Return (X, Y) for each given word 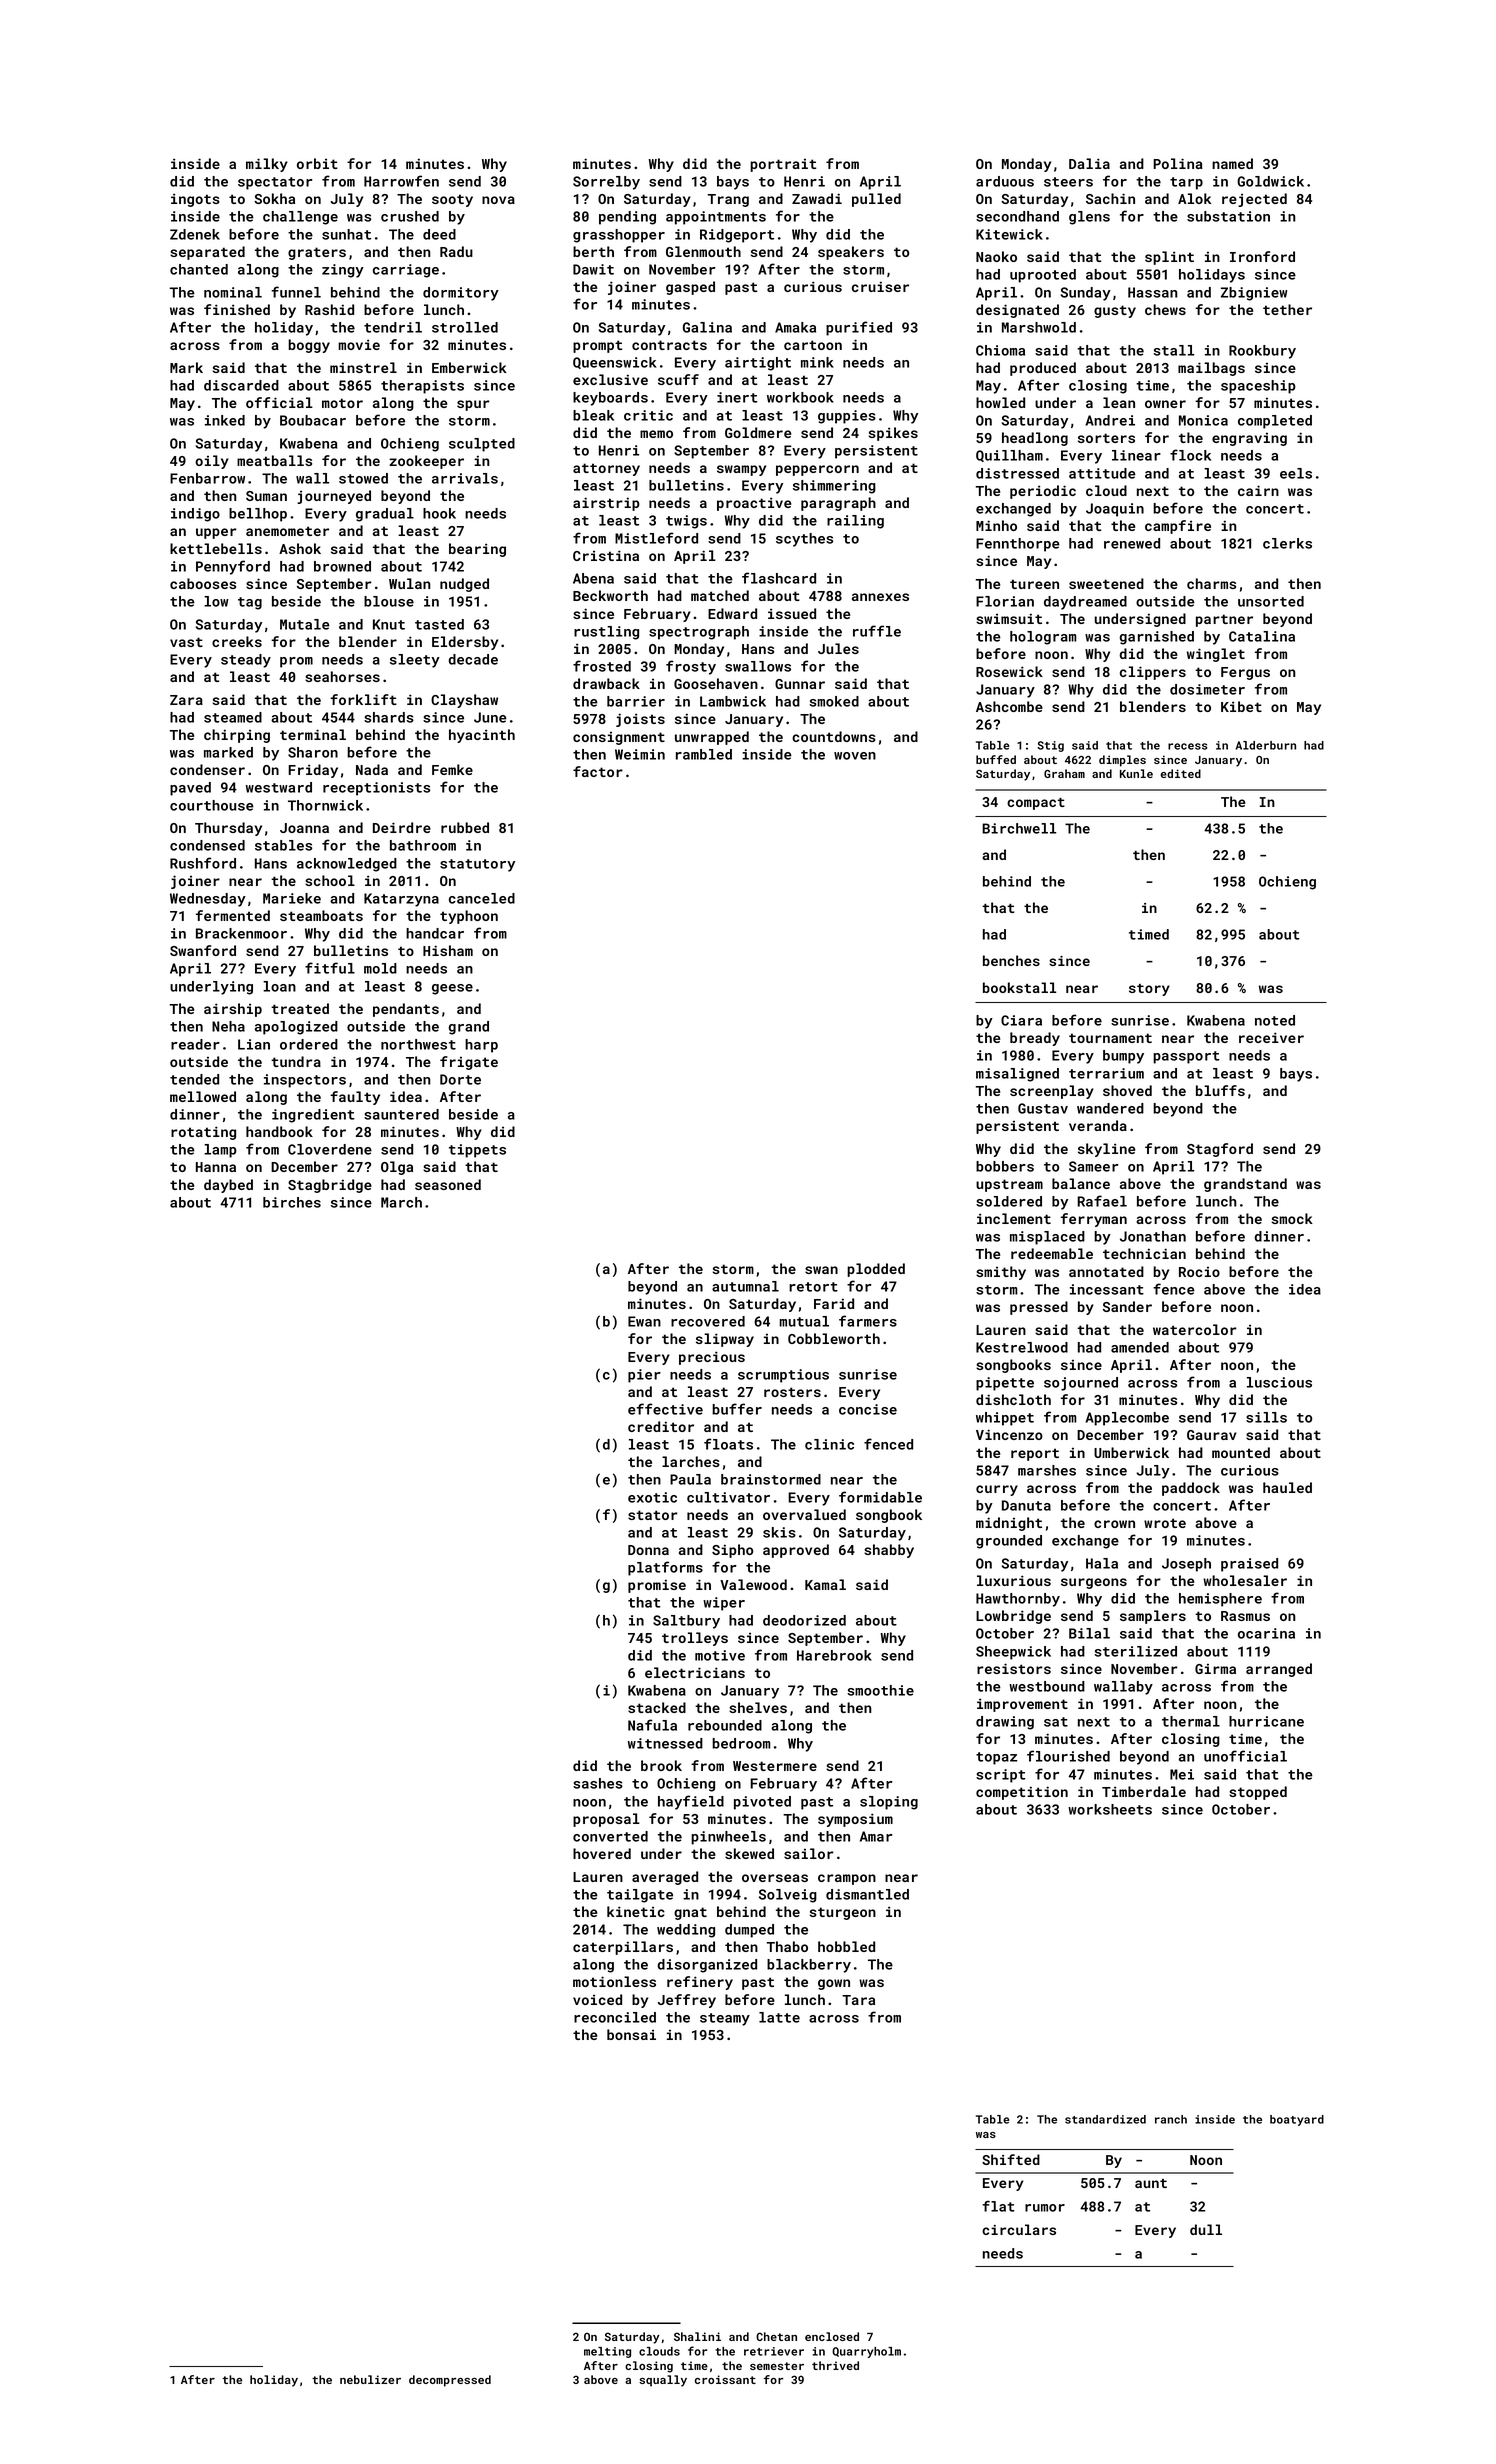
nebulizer (370, 2379)
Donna (648, 1550)
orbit (317, 163)
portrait (783, 165)
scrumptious (783, 1376)
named (1232, 163)
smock (1292, 1218)
